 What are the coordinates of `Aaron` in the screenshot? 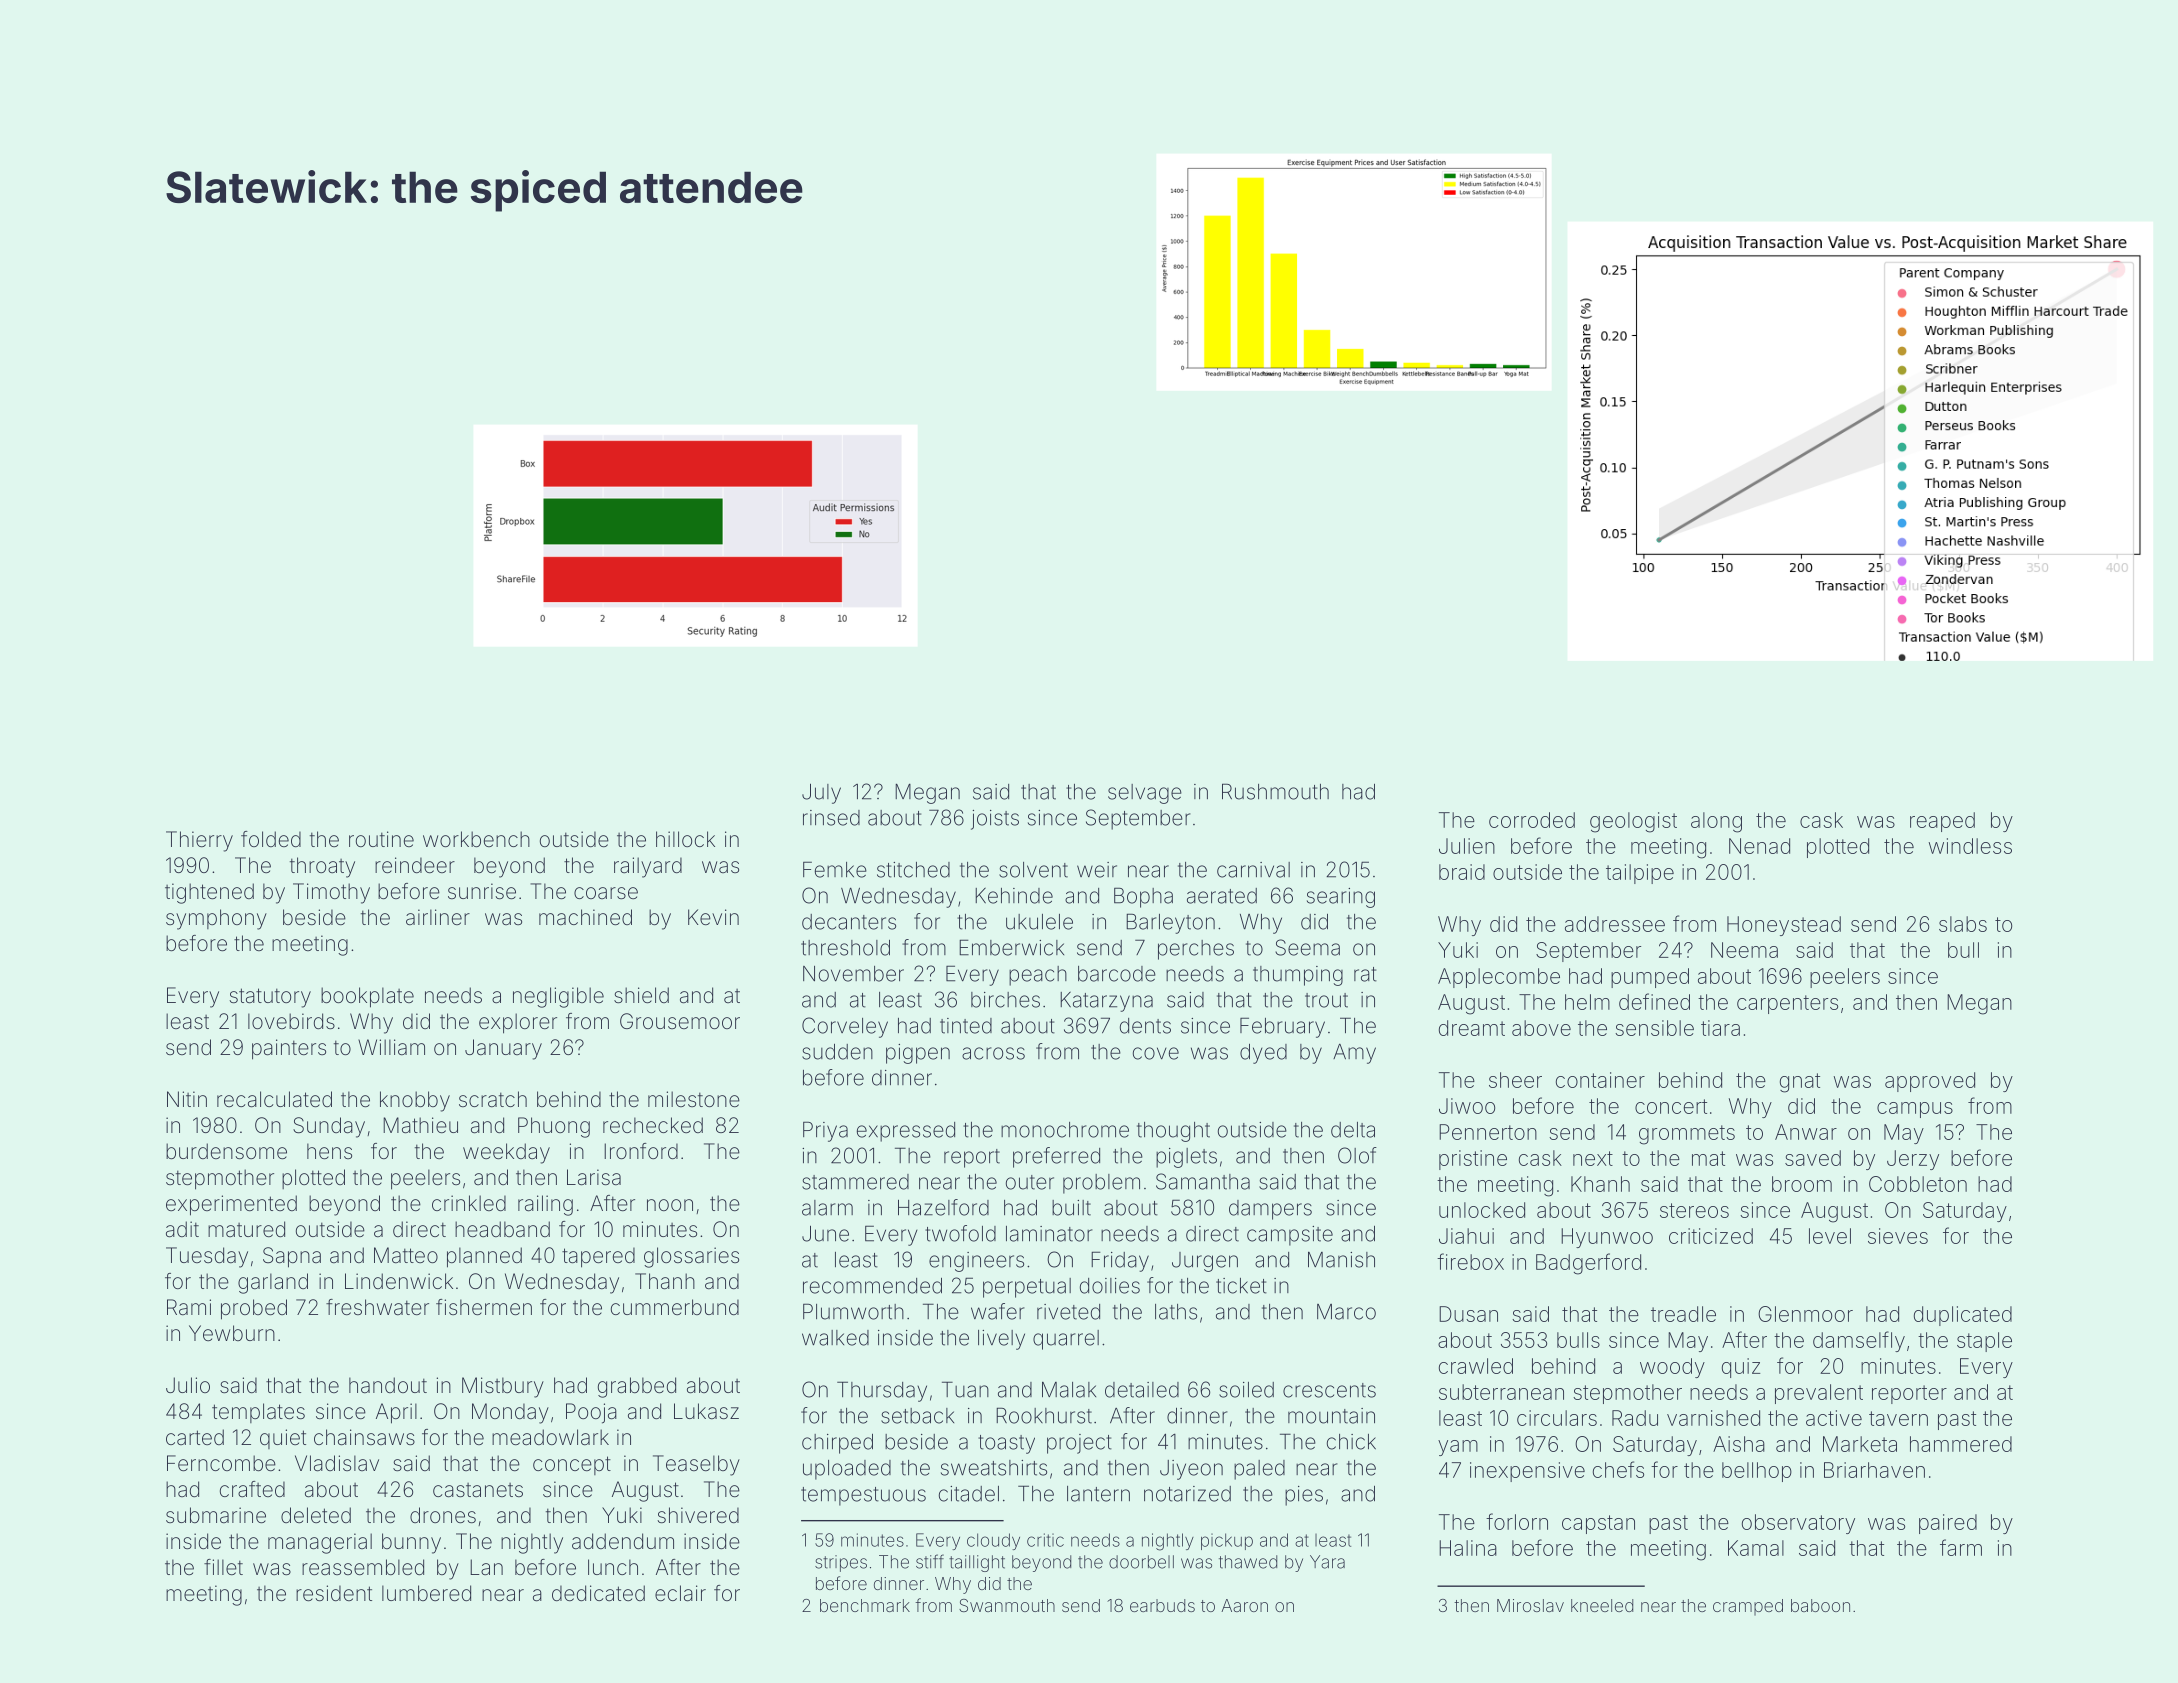 It's located at (1244, 1605).
